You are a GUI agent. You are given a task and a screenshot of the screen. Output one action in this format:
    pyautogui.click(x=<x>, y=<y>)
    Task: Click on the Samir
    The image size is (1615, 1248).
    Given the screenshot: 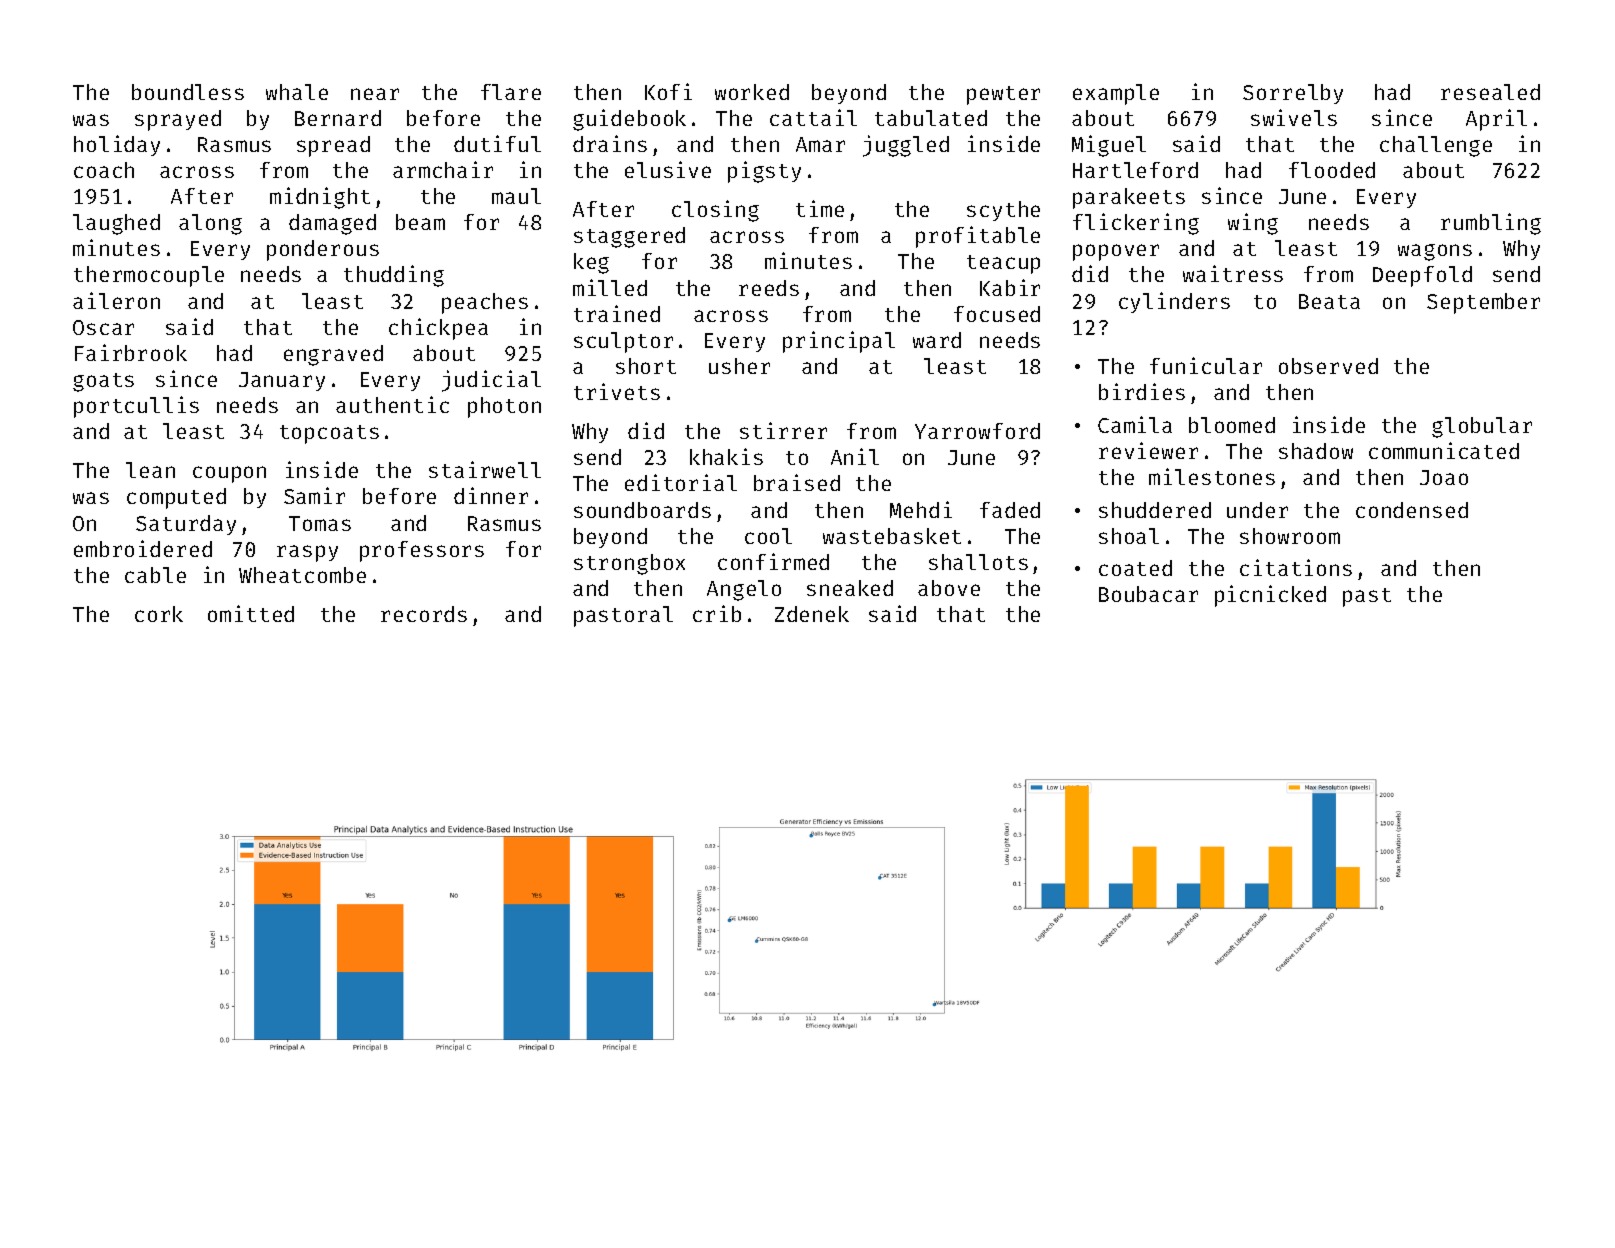 What is the action you would take?
    pyautogui.click(x=314, y=495)
